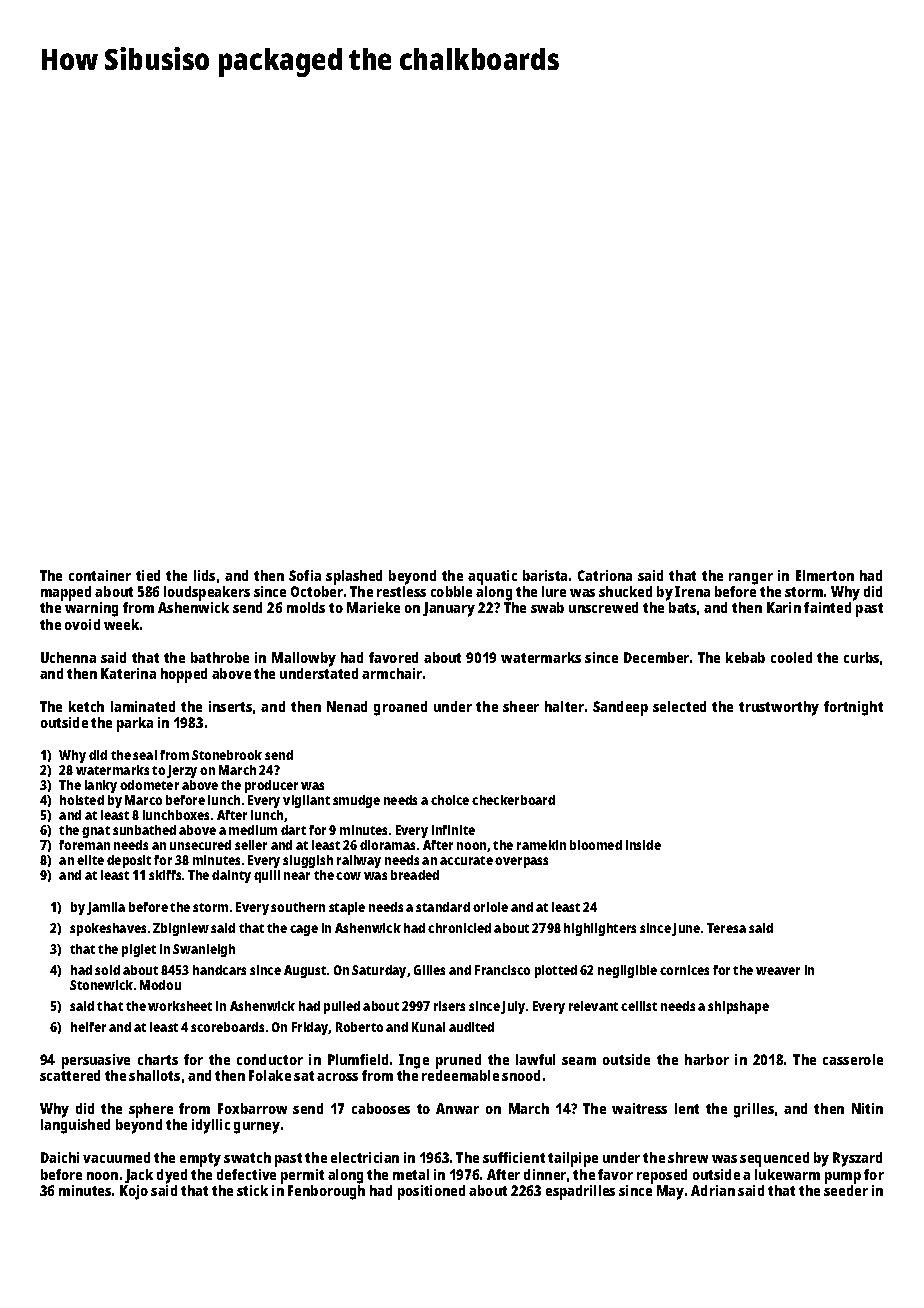 This screenshot has height=1308, width=924. I want to click on laminated, so click(143, 706).
